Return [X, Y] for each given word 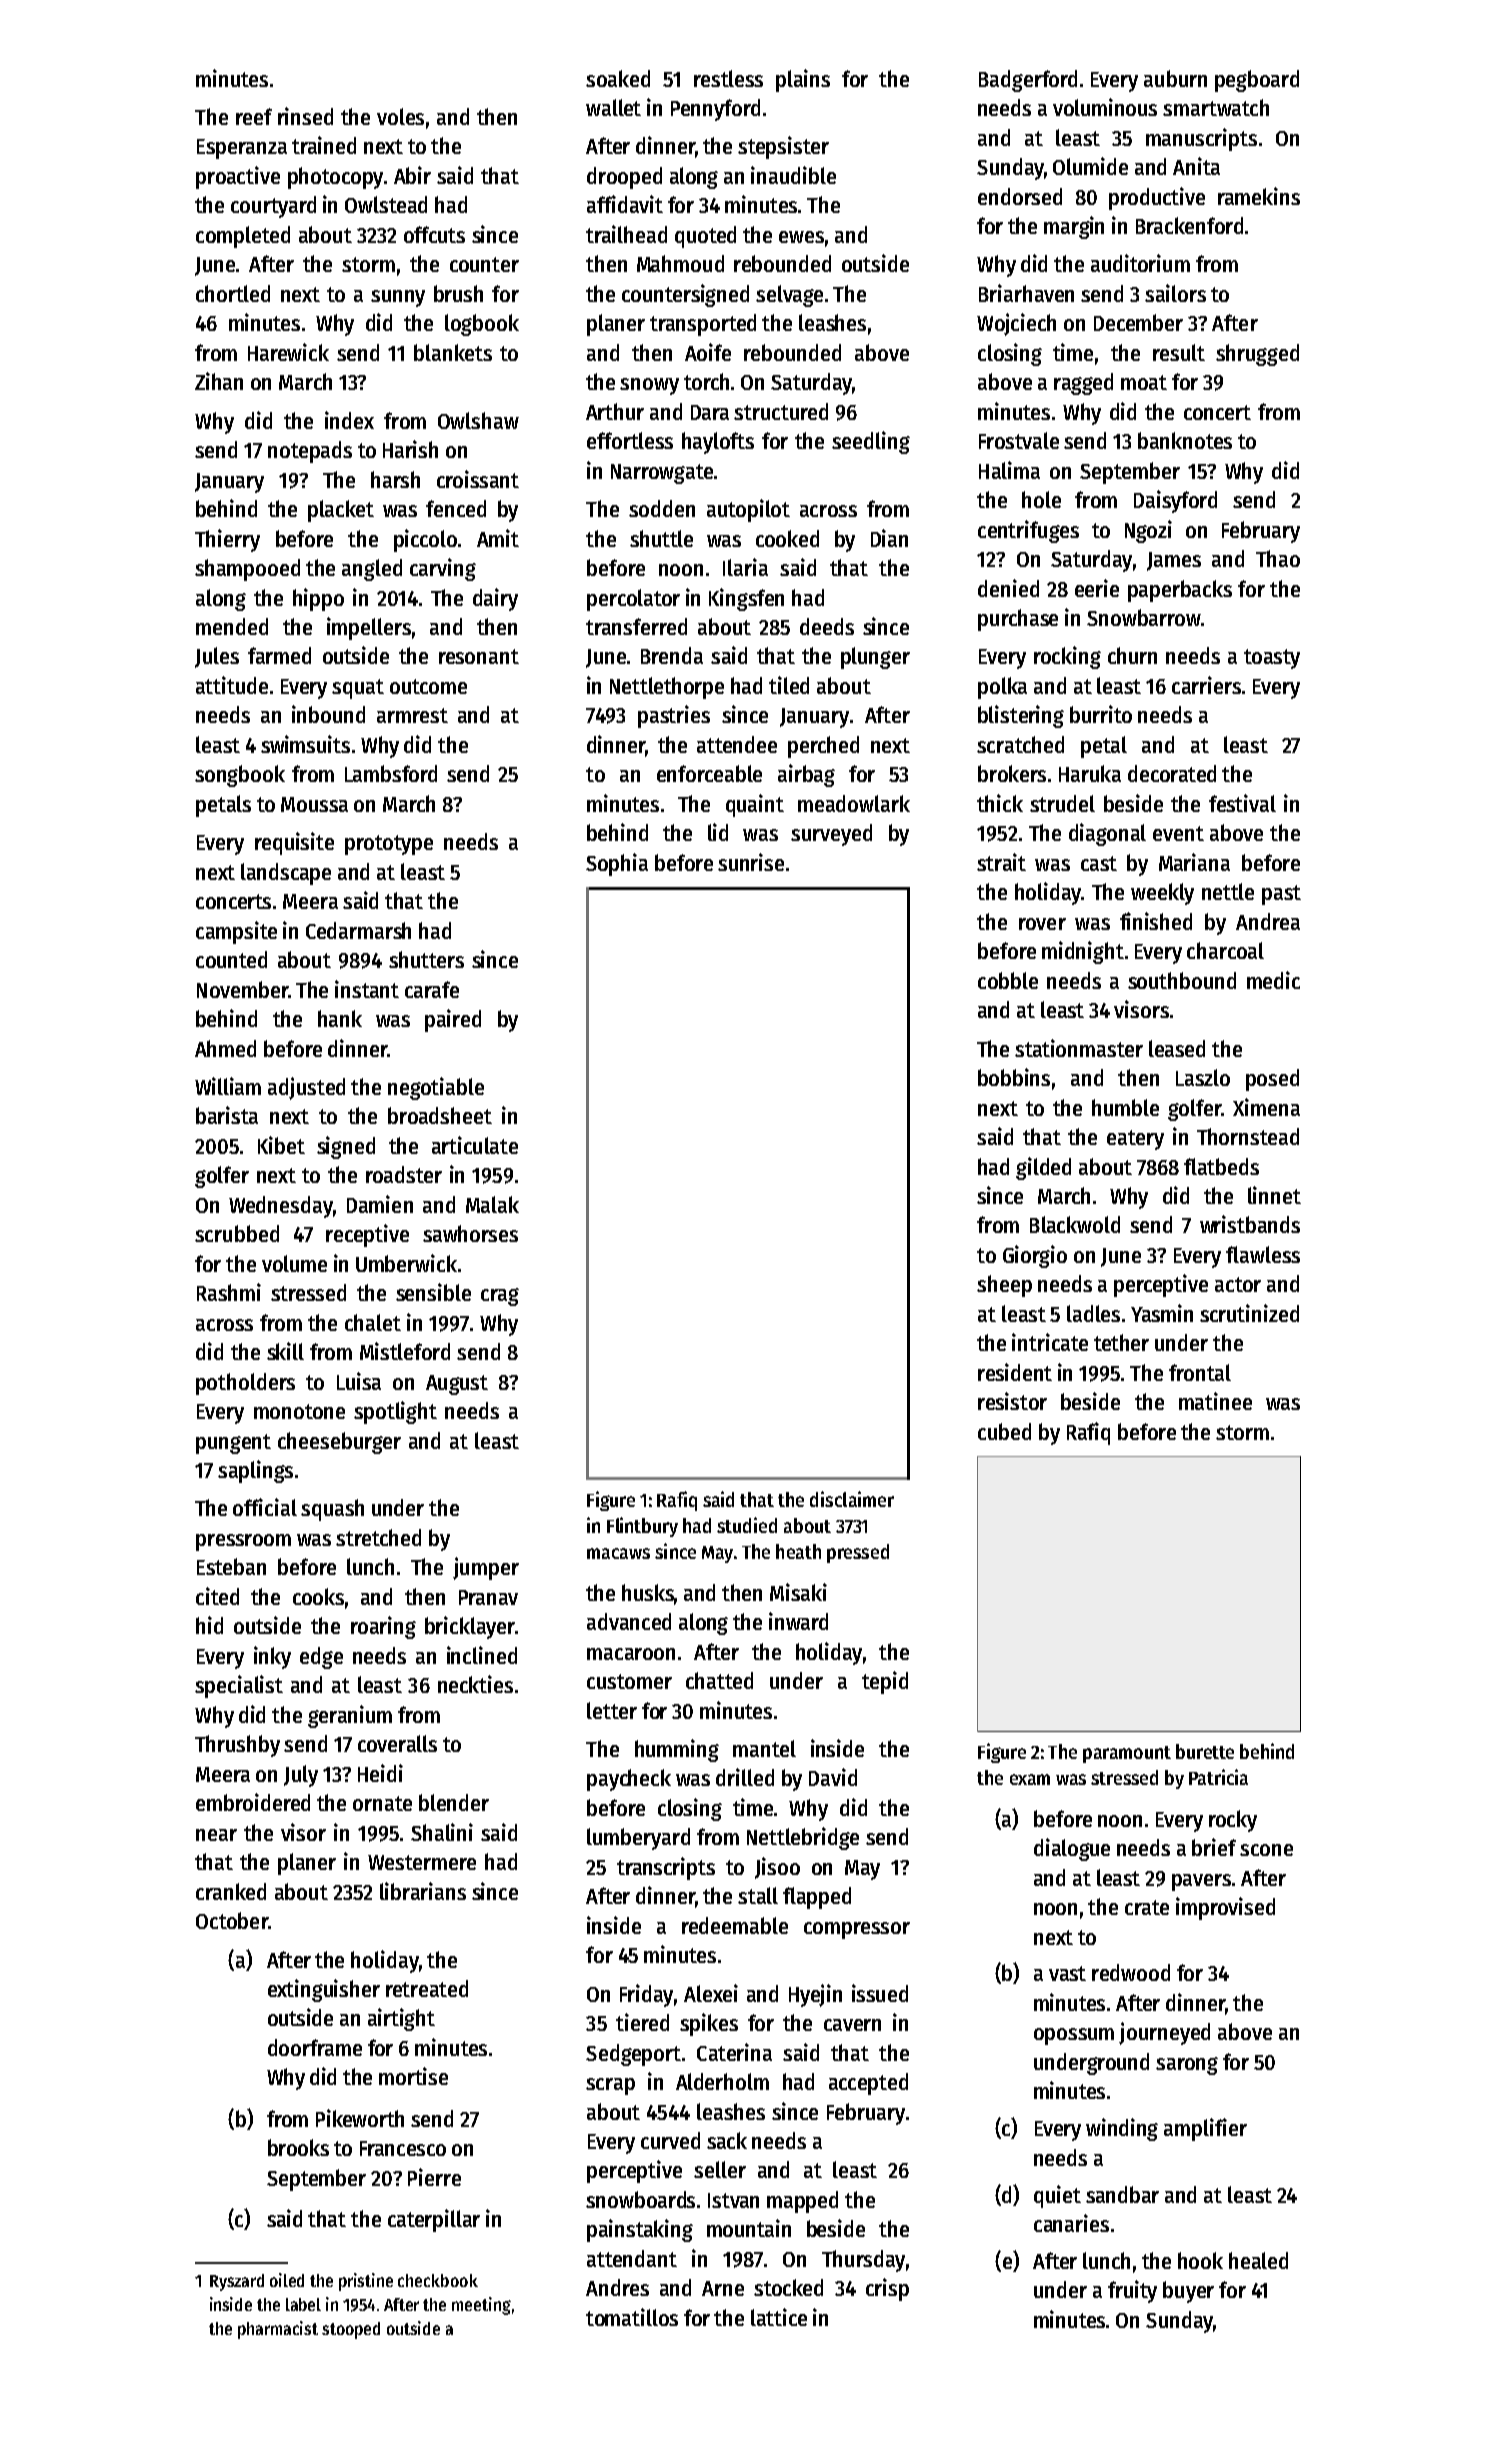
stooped [351, 2330]
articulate [475, 1145]
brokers [1012, 773]
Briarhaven [1026, 293]
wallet [613, 107]
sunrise [751, 862]
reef [254, 116]
